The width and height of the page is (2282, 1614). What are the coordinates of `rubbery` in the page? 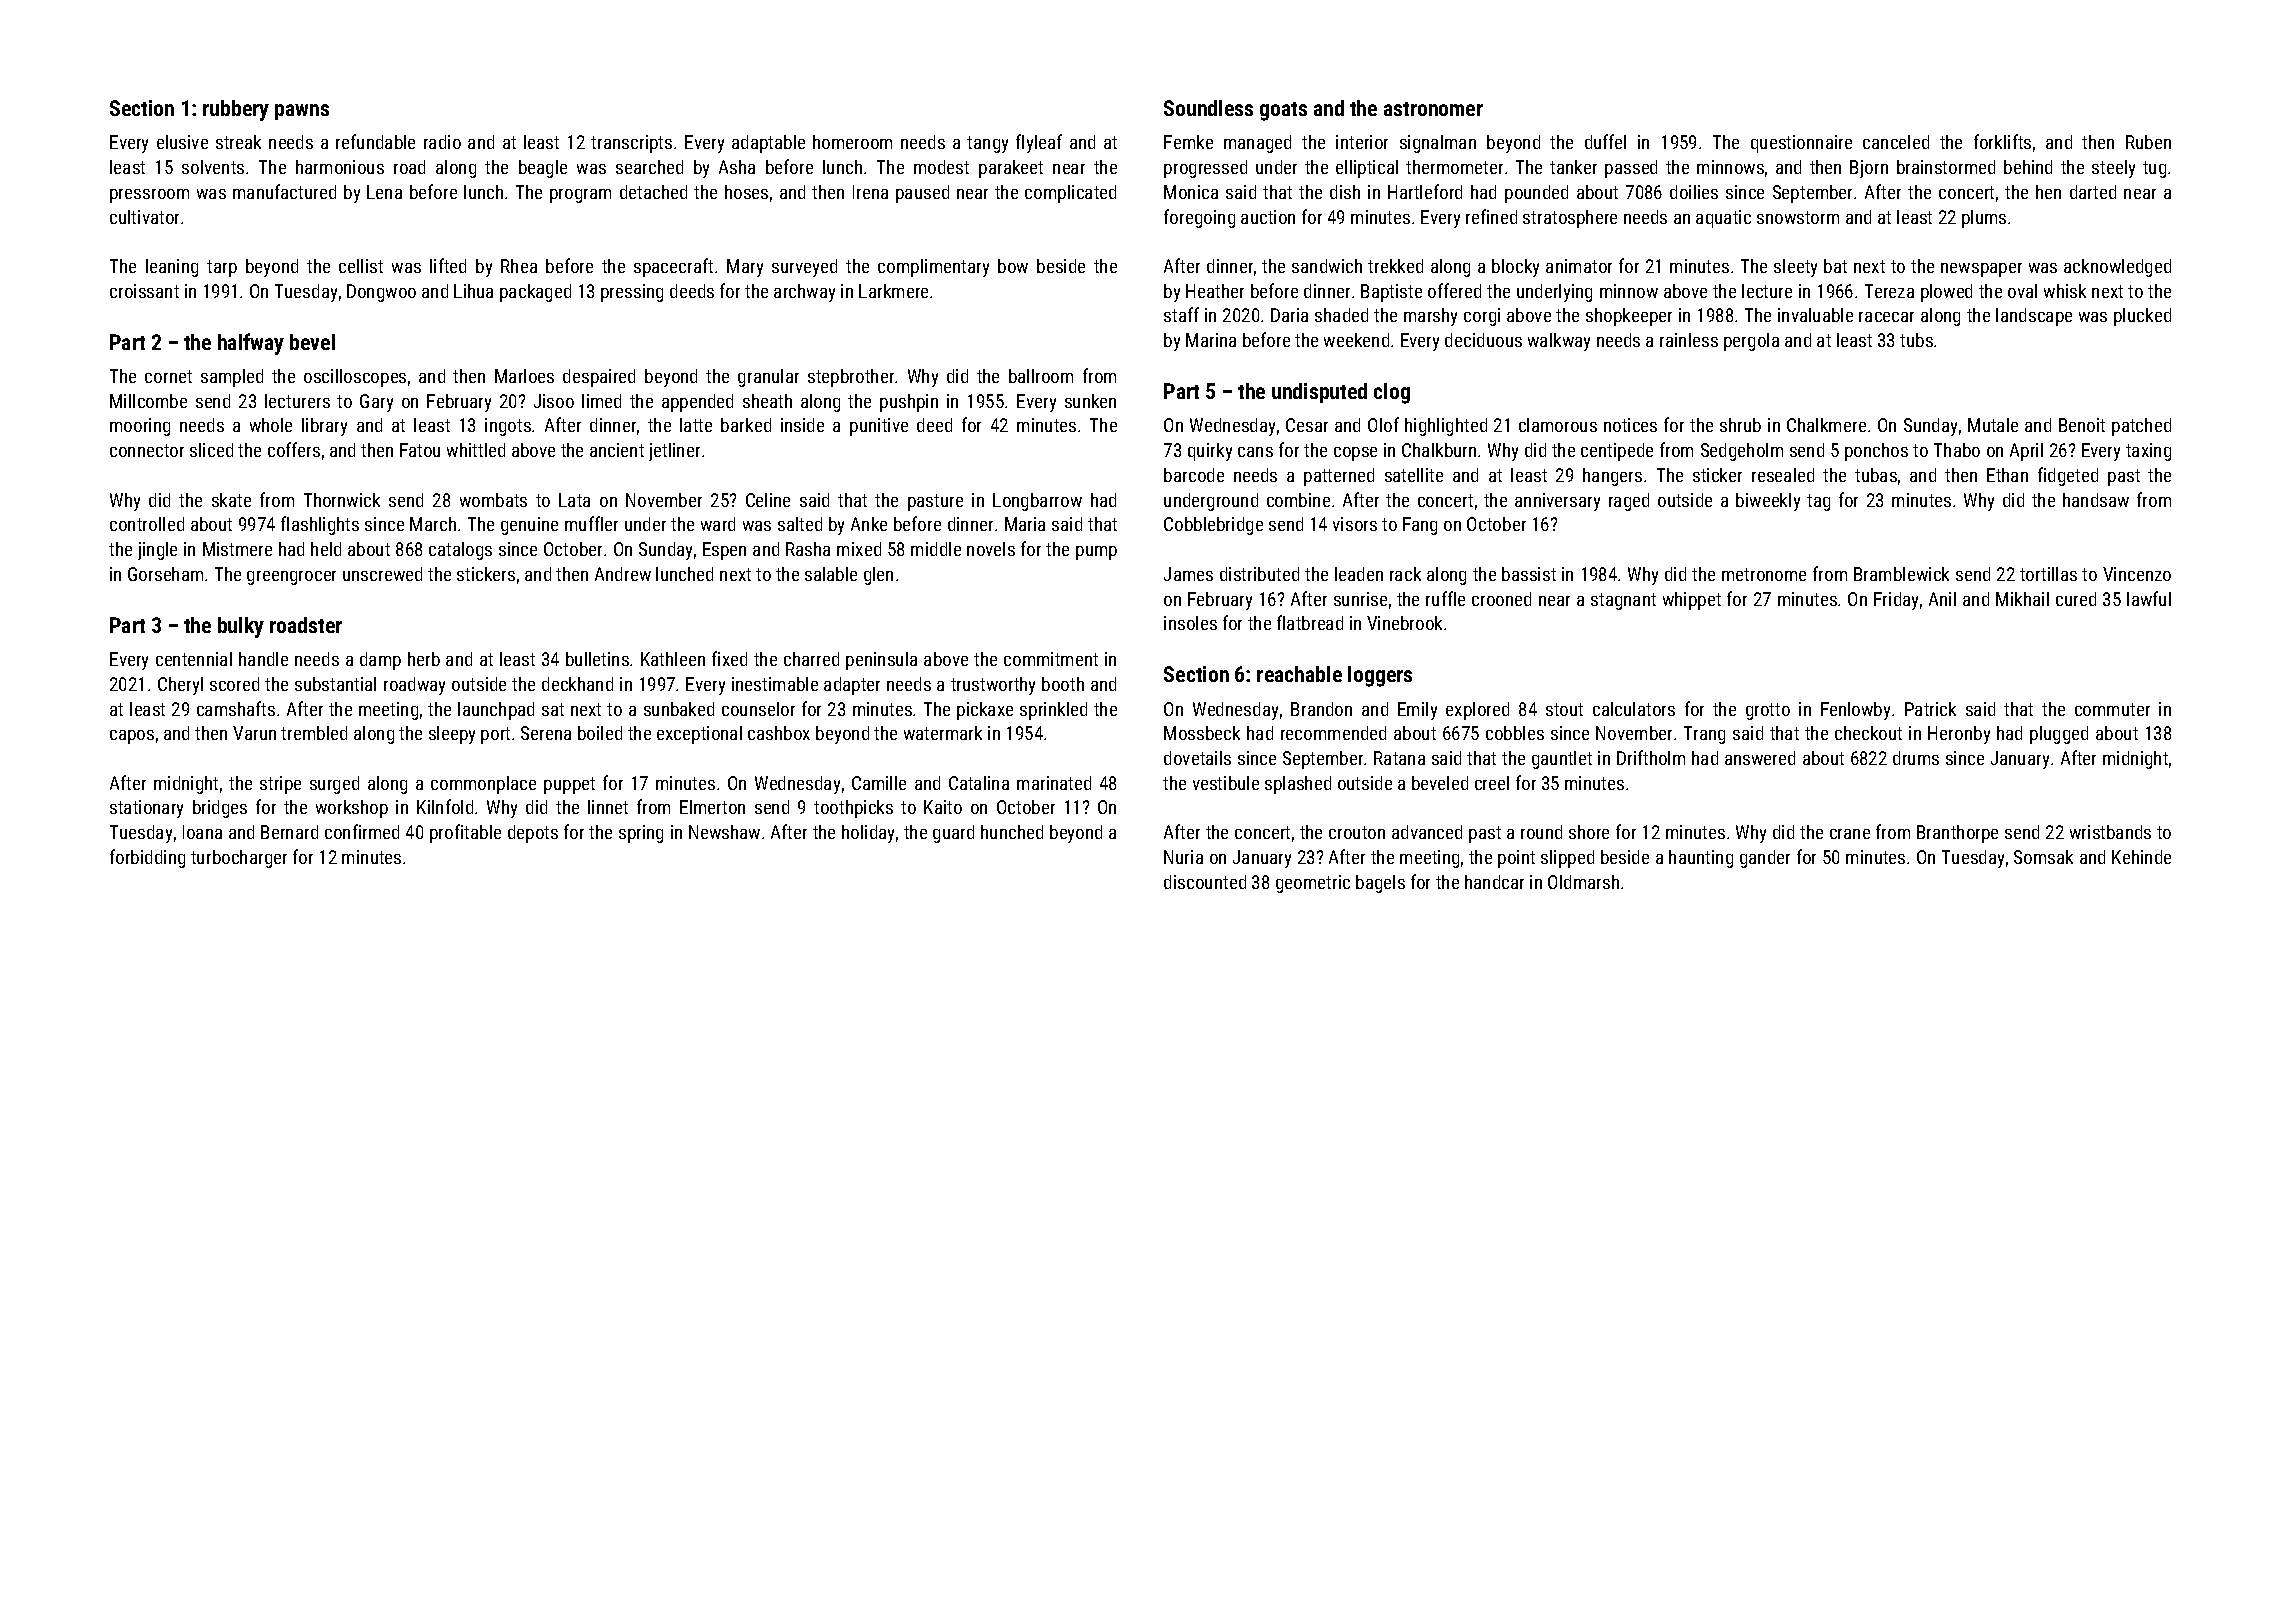 It's located at (236, 110).
